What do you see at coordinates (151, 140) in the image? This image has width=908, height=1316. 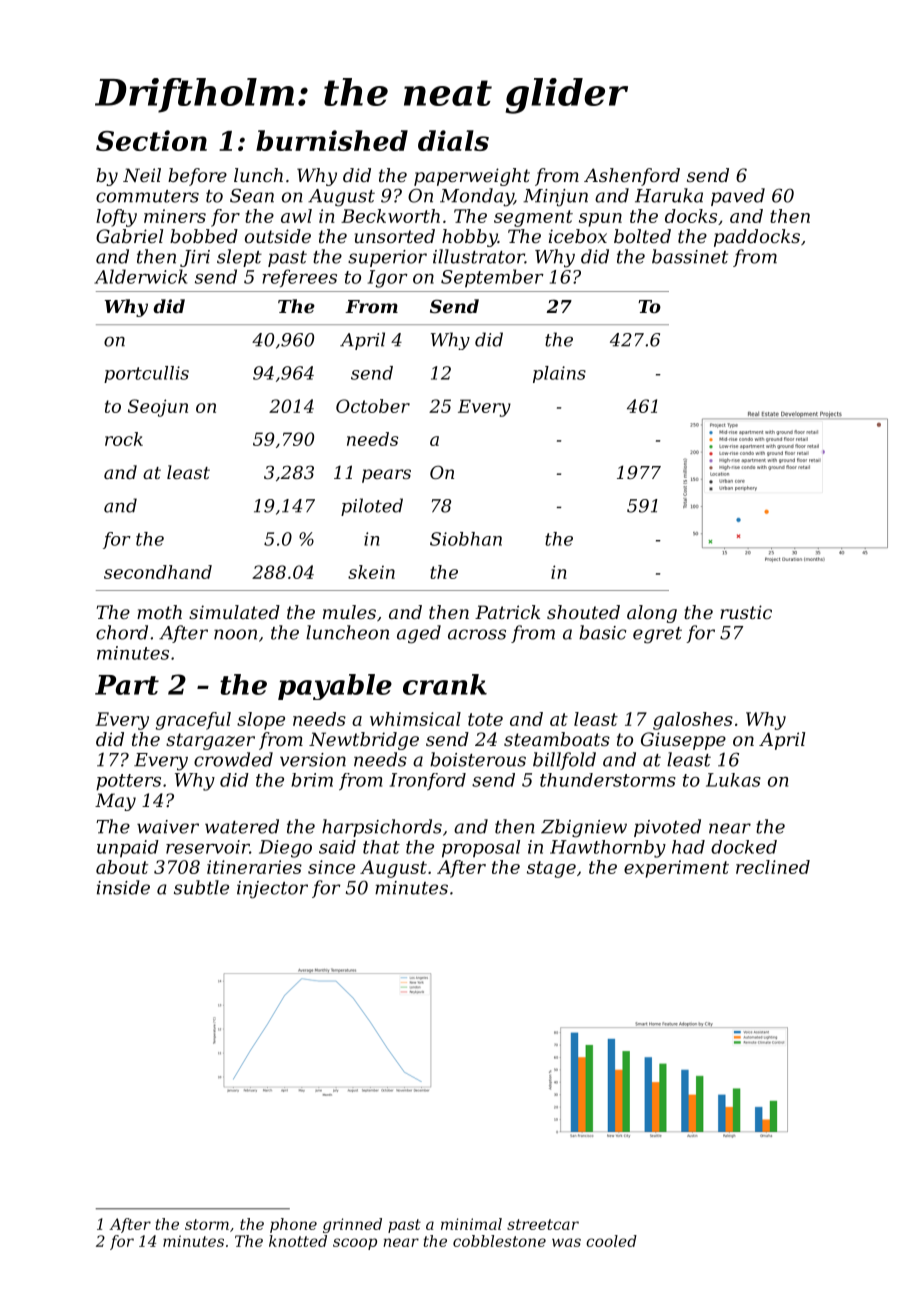 I see `Section` at bounding box center [151, 140].
